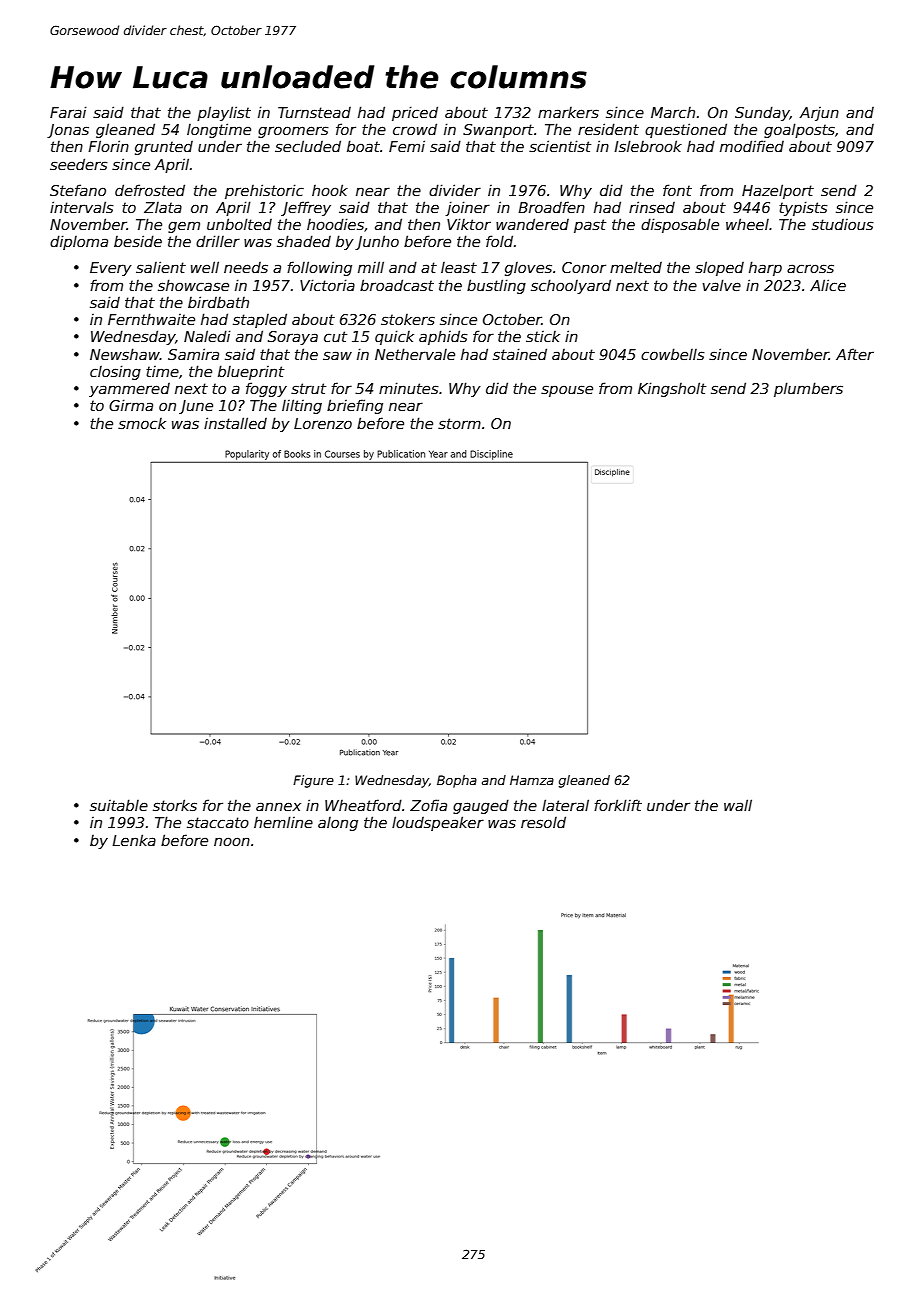 The width and height of the screenshot is (924, 1308). Describe the element at coordinates (738, 805) in the screenshot. I see `wall` at that location.
